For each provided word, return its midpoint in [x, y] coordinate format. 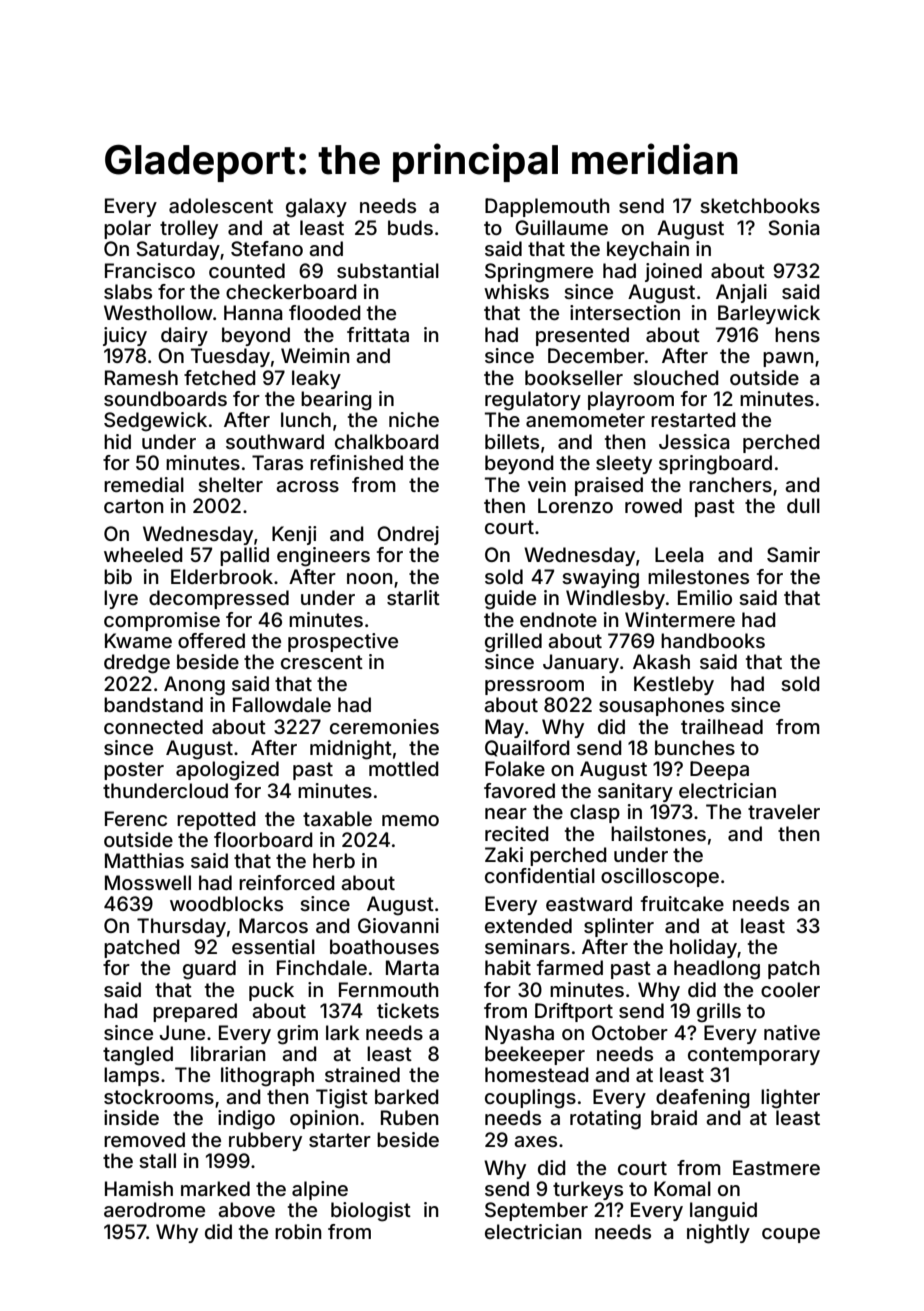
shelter [230, 484]
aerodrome [154, 1209]
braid [674, 1117]
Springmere [539, 273]
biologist [371, 1212]
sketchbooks [760, 205]
